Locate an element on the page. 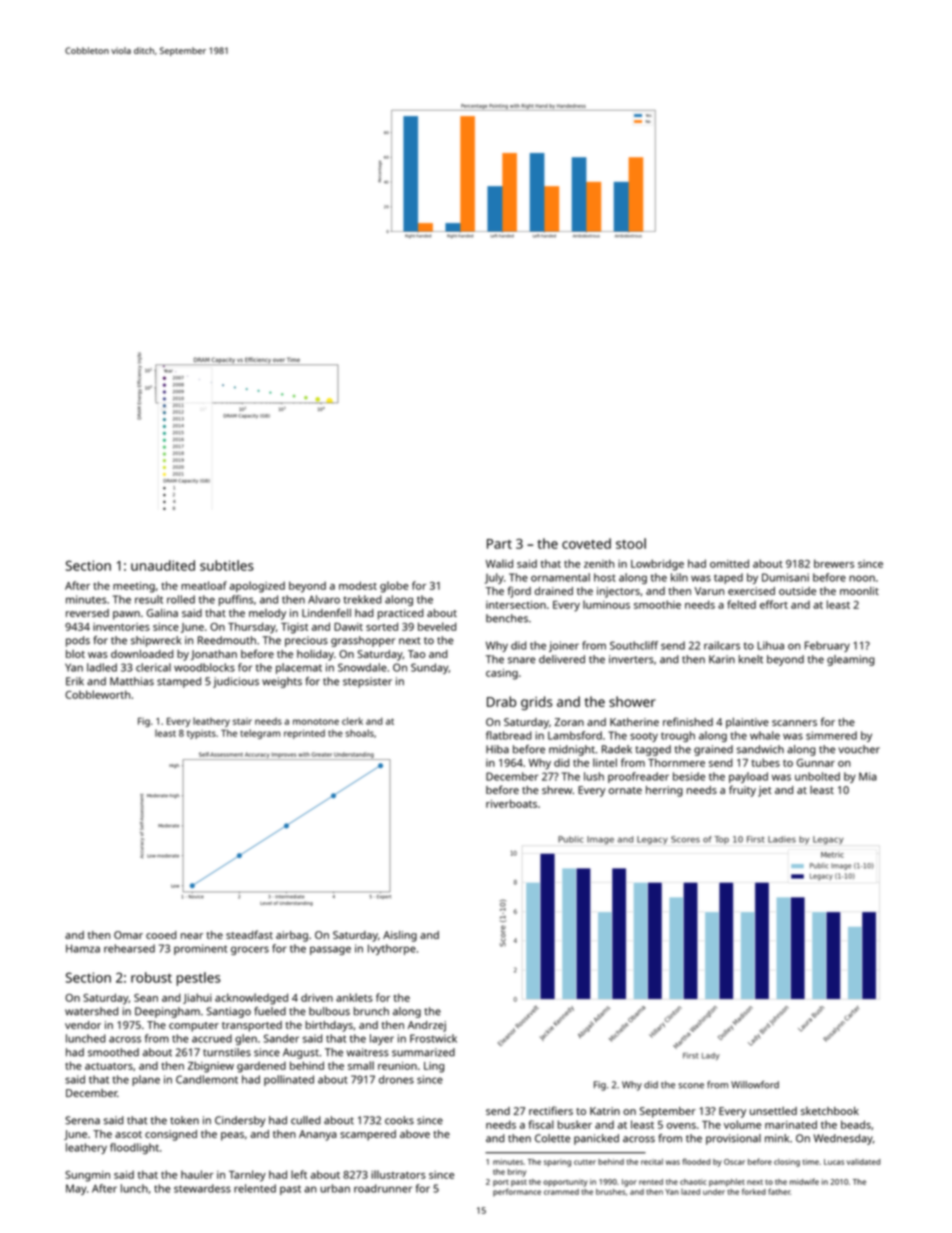  Katherine is located at coordinates (634, 722).
